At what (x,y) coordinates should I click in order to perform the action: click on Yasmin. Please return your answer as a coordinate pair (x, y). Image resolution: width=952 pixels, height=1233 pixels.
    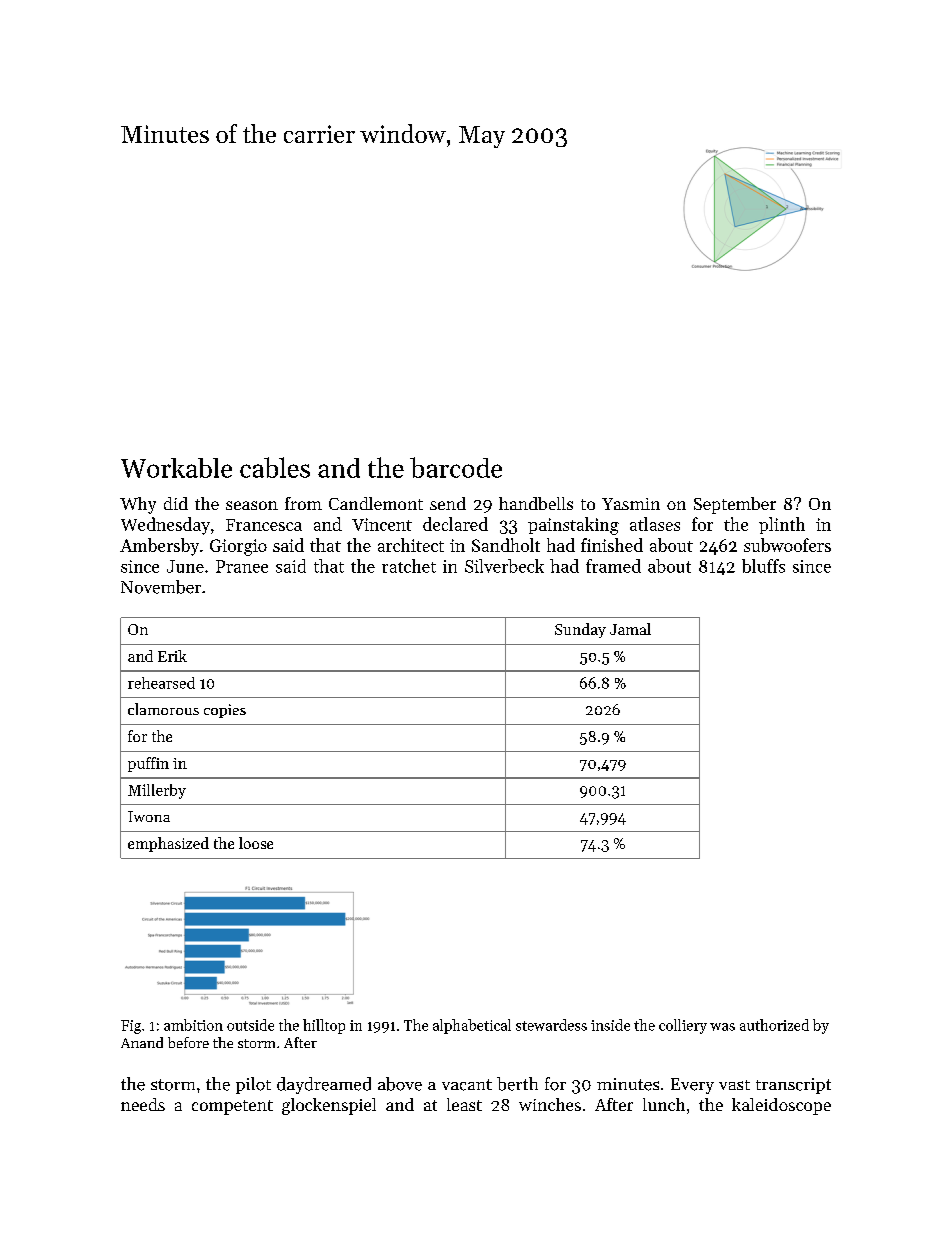
    Looking at the image, I should click on (631, 504).
